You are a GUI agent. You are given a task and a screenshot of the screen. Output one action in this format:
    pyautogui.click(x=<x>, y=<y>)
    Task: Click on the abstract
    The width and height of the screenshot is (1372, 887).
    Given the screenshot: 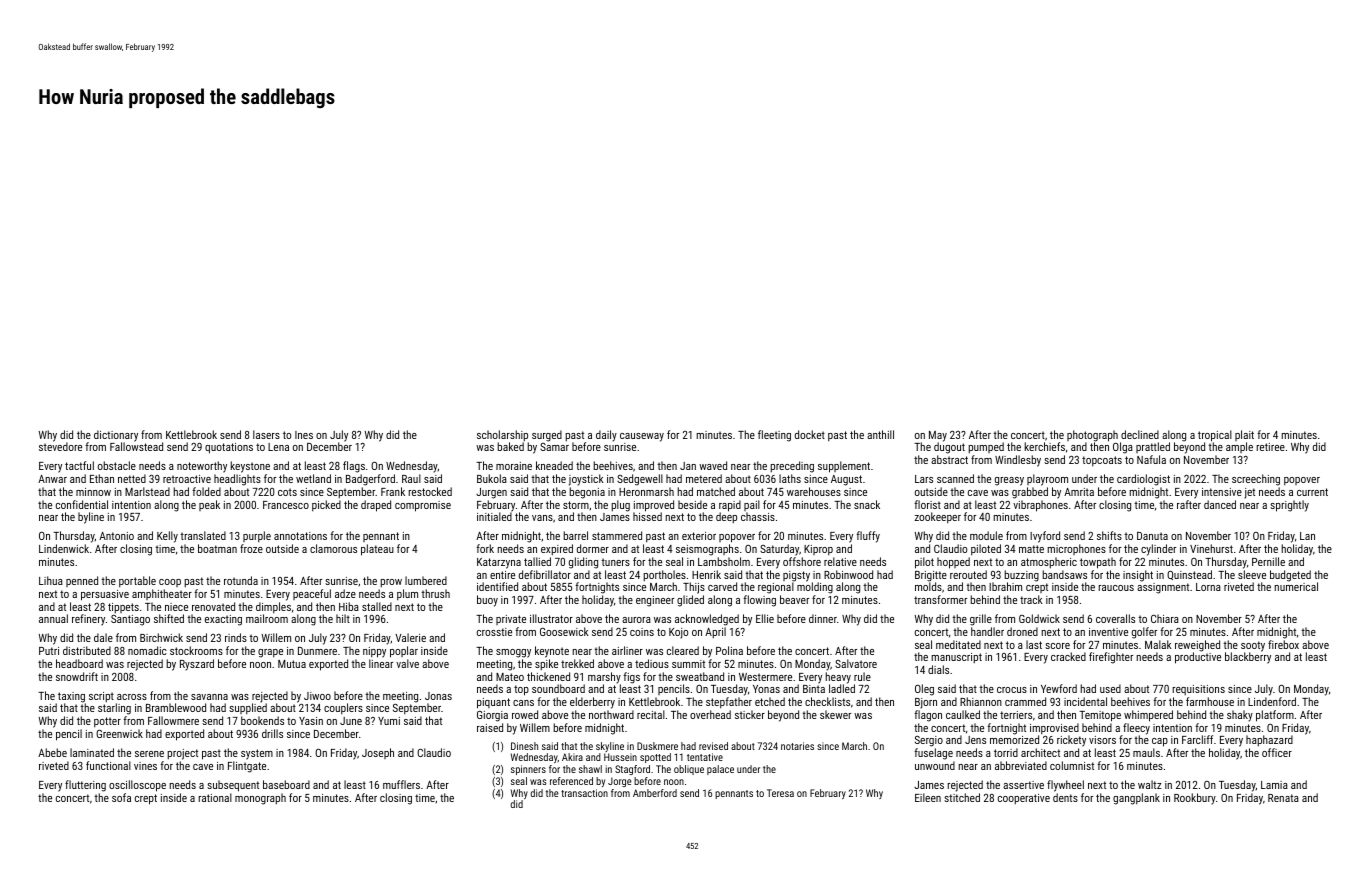 What is the action you would take?
    pyautogui.click(x=949, y=459)
